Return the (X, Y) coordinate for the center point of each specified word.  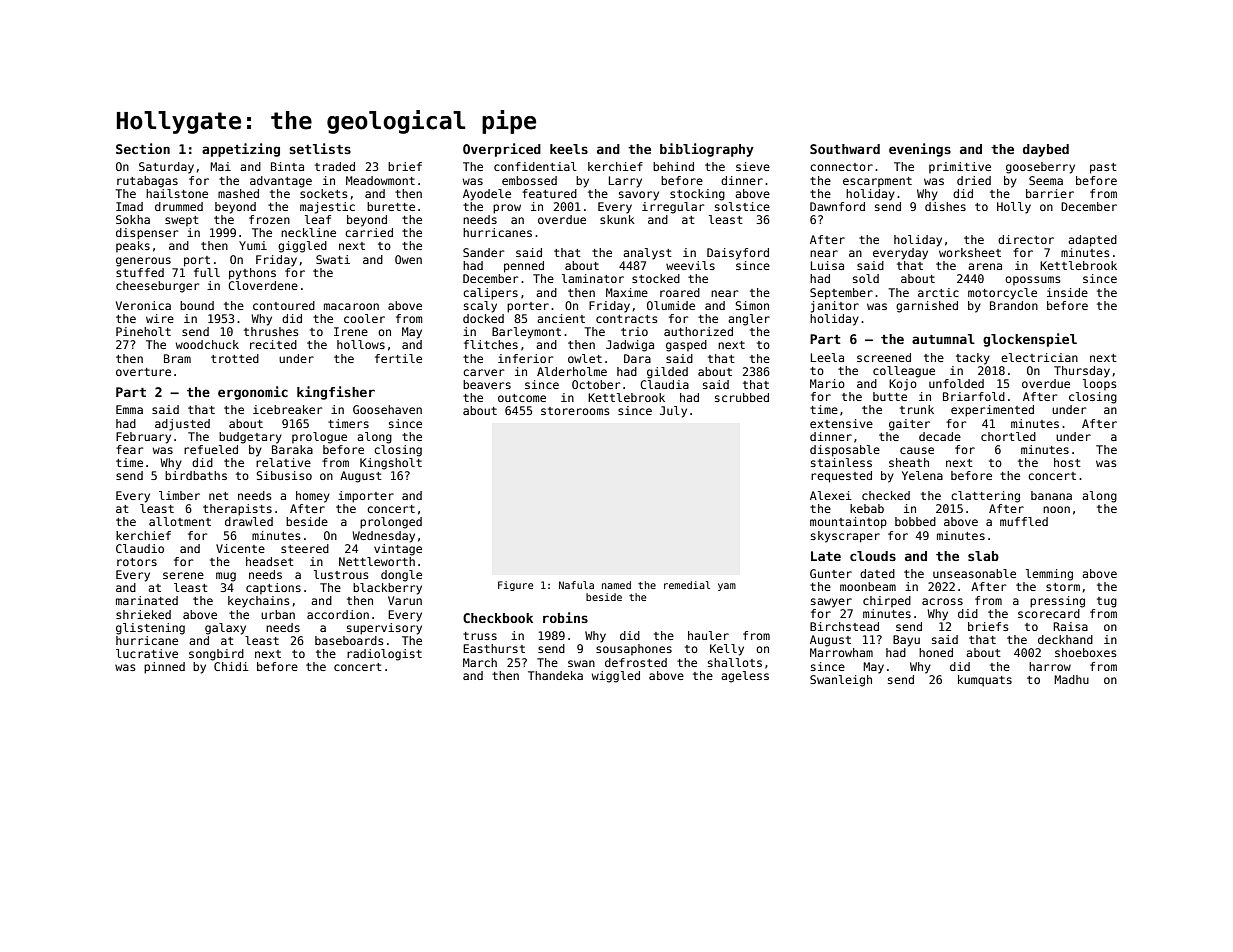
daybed (1046, 150)
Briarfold (974, 396)
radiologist (384, 655)
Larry (625, 182)
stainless (841, 462)
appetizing (241, 150)
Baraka (292, 449)
